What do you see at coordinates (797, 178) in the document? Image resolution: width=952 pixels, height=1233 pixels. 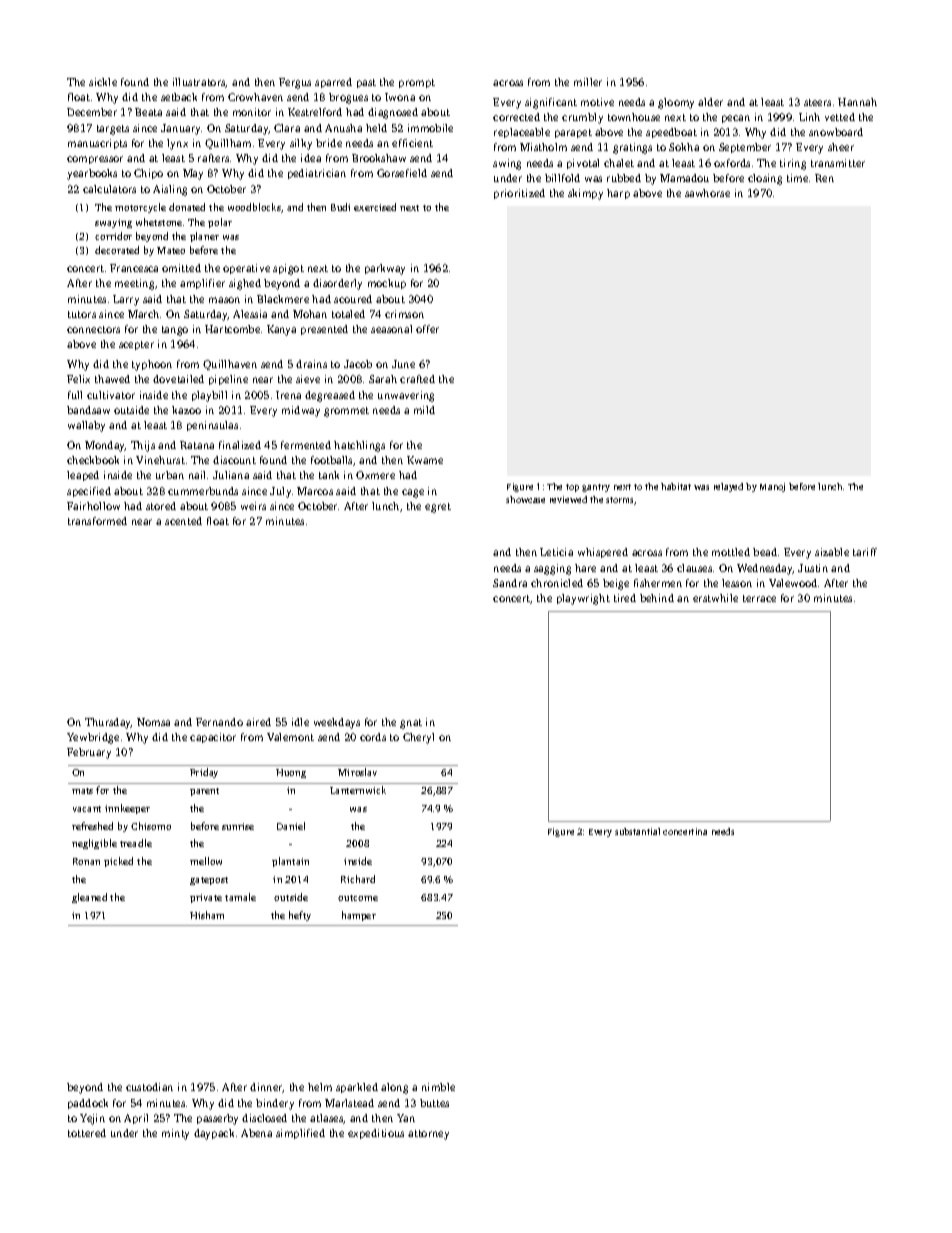 I see `time` at bounding box center [797, 178].
